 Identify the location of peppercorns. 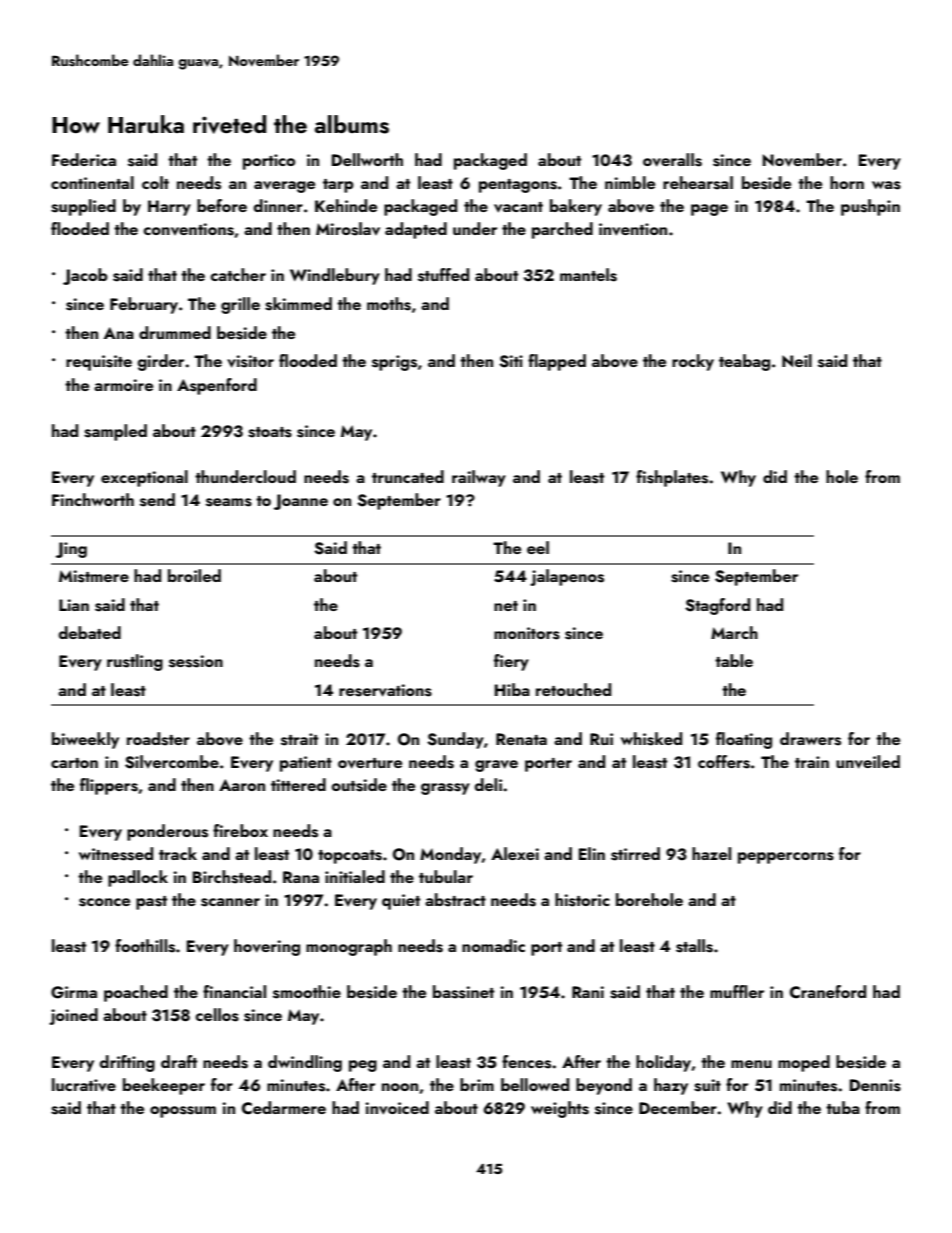
(786, 858).
